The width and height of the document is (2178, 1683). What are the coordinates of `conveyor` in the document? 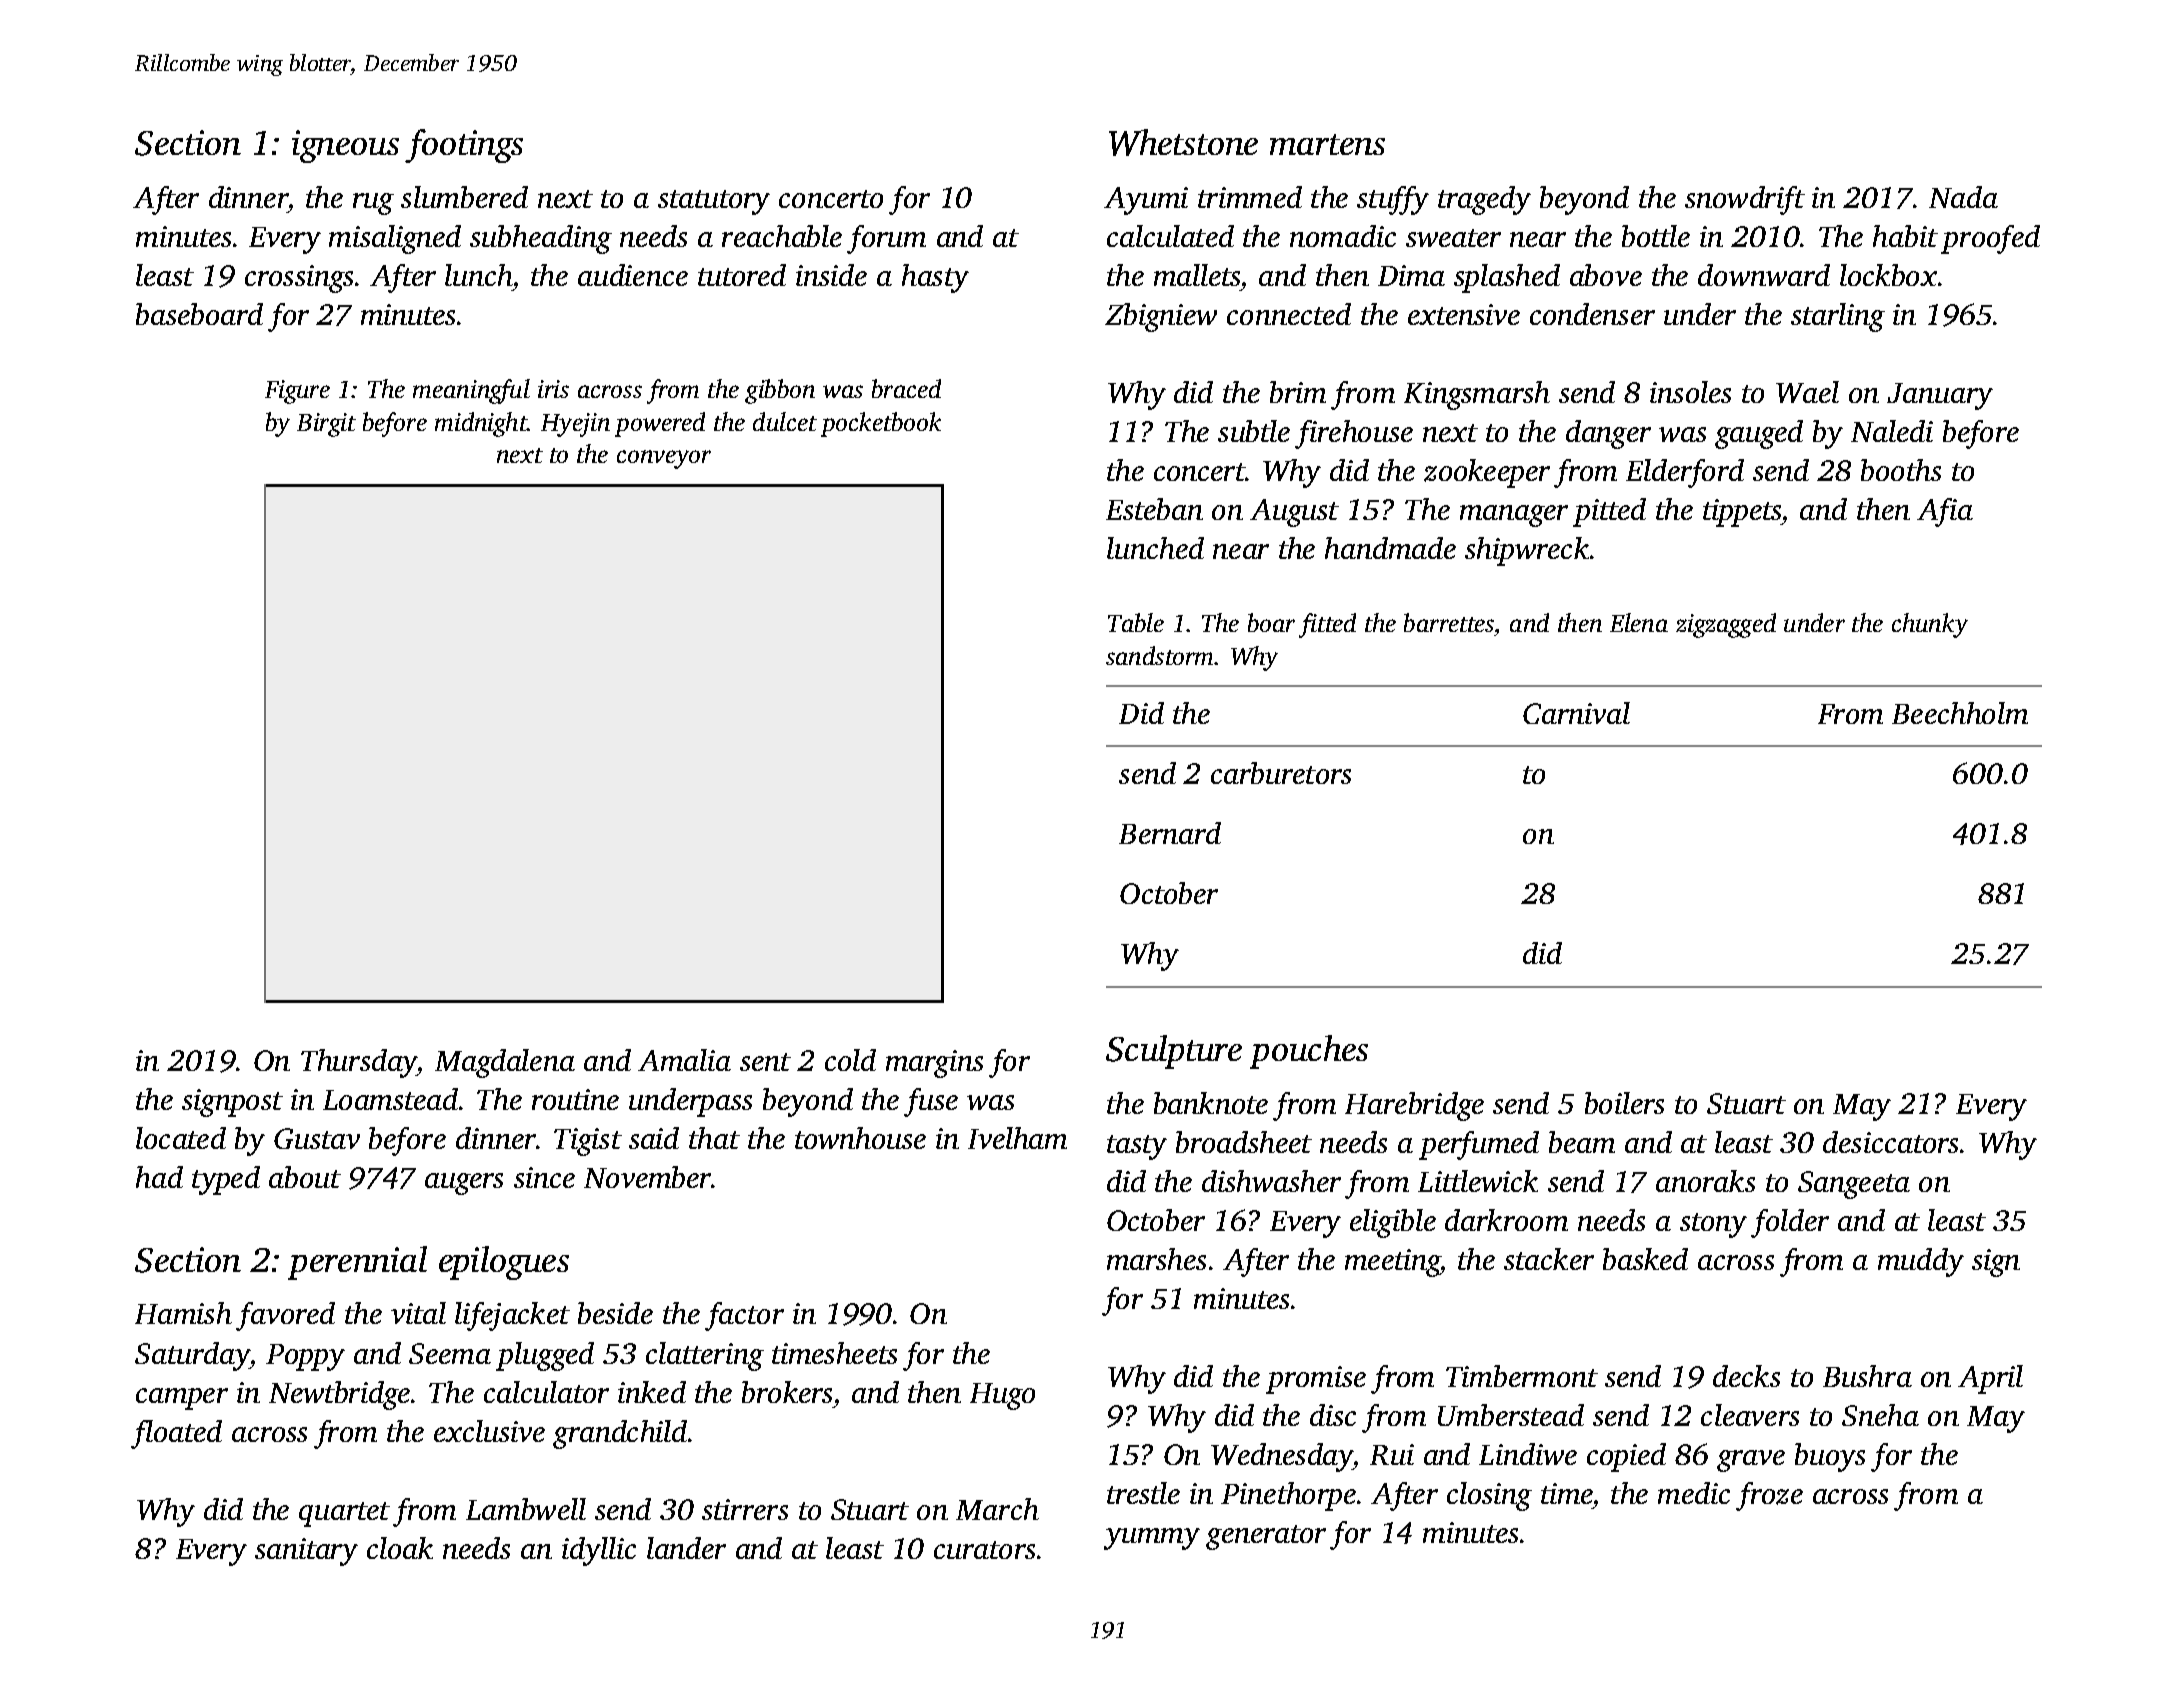 It's located at (664, 459).
